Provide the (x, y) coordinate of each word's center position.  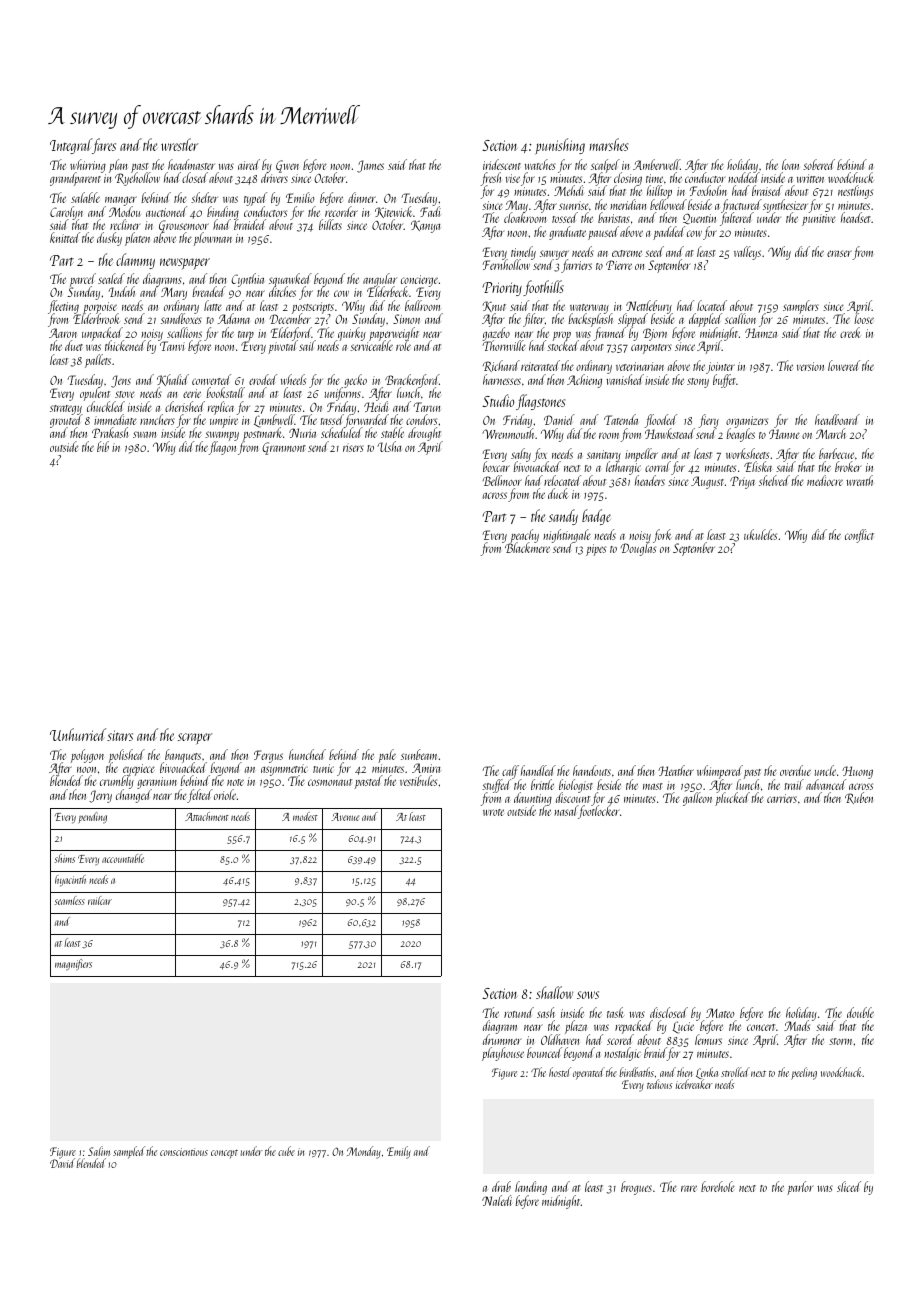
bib (103, 446)
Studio (498, 400)
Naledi (497, 1200)
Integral (71, 146)
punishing (560, 146)
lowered (844, 365)
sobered (819, 164)
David (62, 1163)
